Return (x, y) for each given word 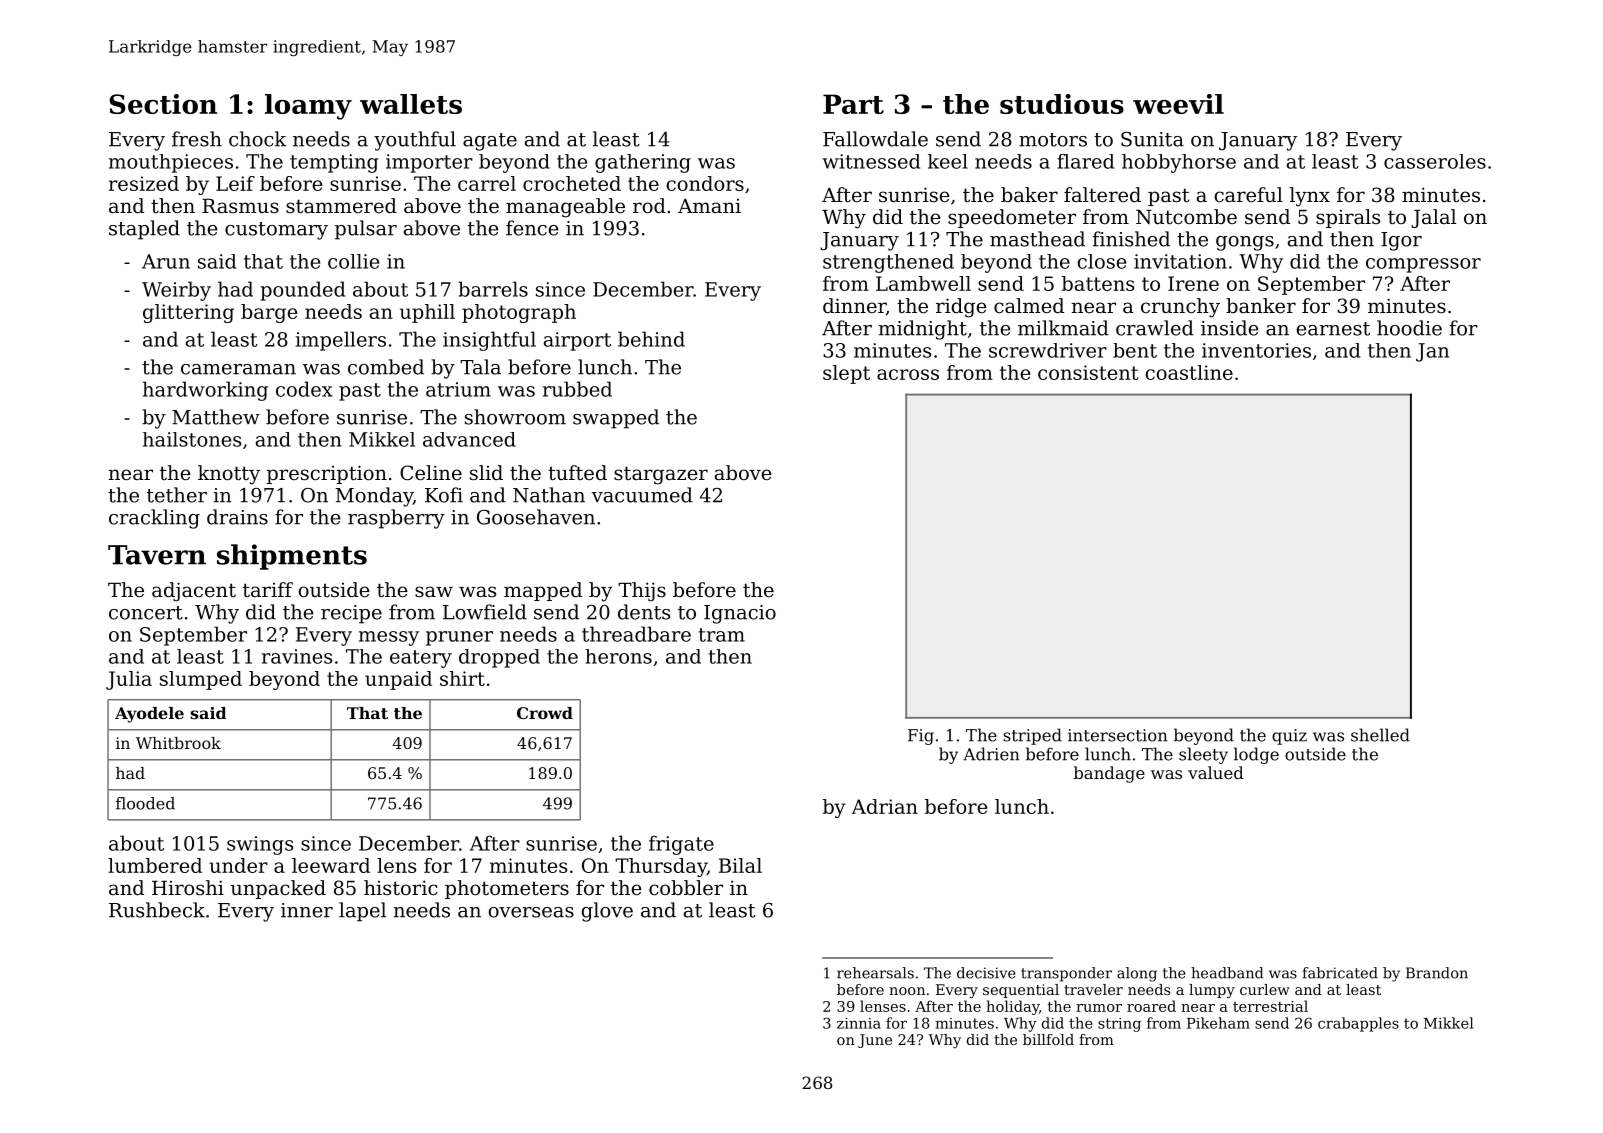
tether (177, 495)
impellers (341, 341)
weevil (1178, 104)
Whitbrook (178, 743)
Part (853, 104)
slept (846, 374)
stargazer (661, 475)
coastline (1189, 372)
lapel (362, 912)
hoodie (1409, 328)
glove (607, 912)
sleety (1203, 755)
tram (721, 635)
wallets (411, 104)
